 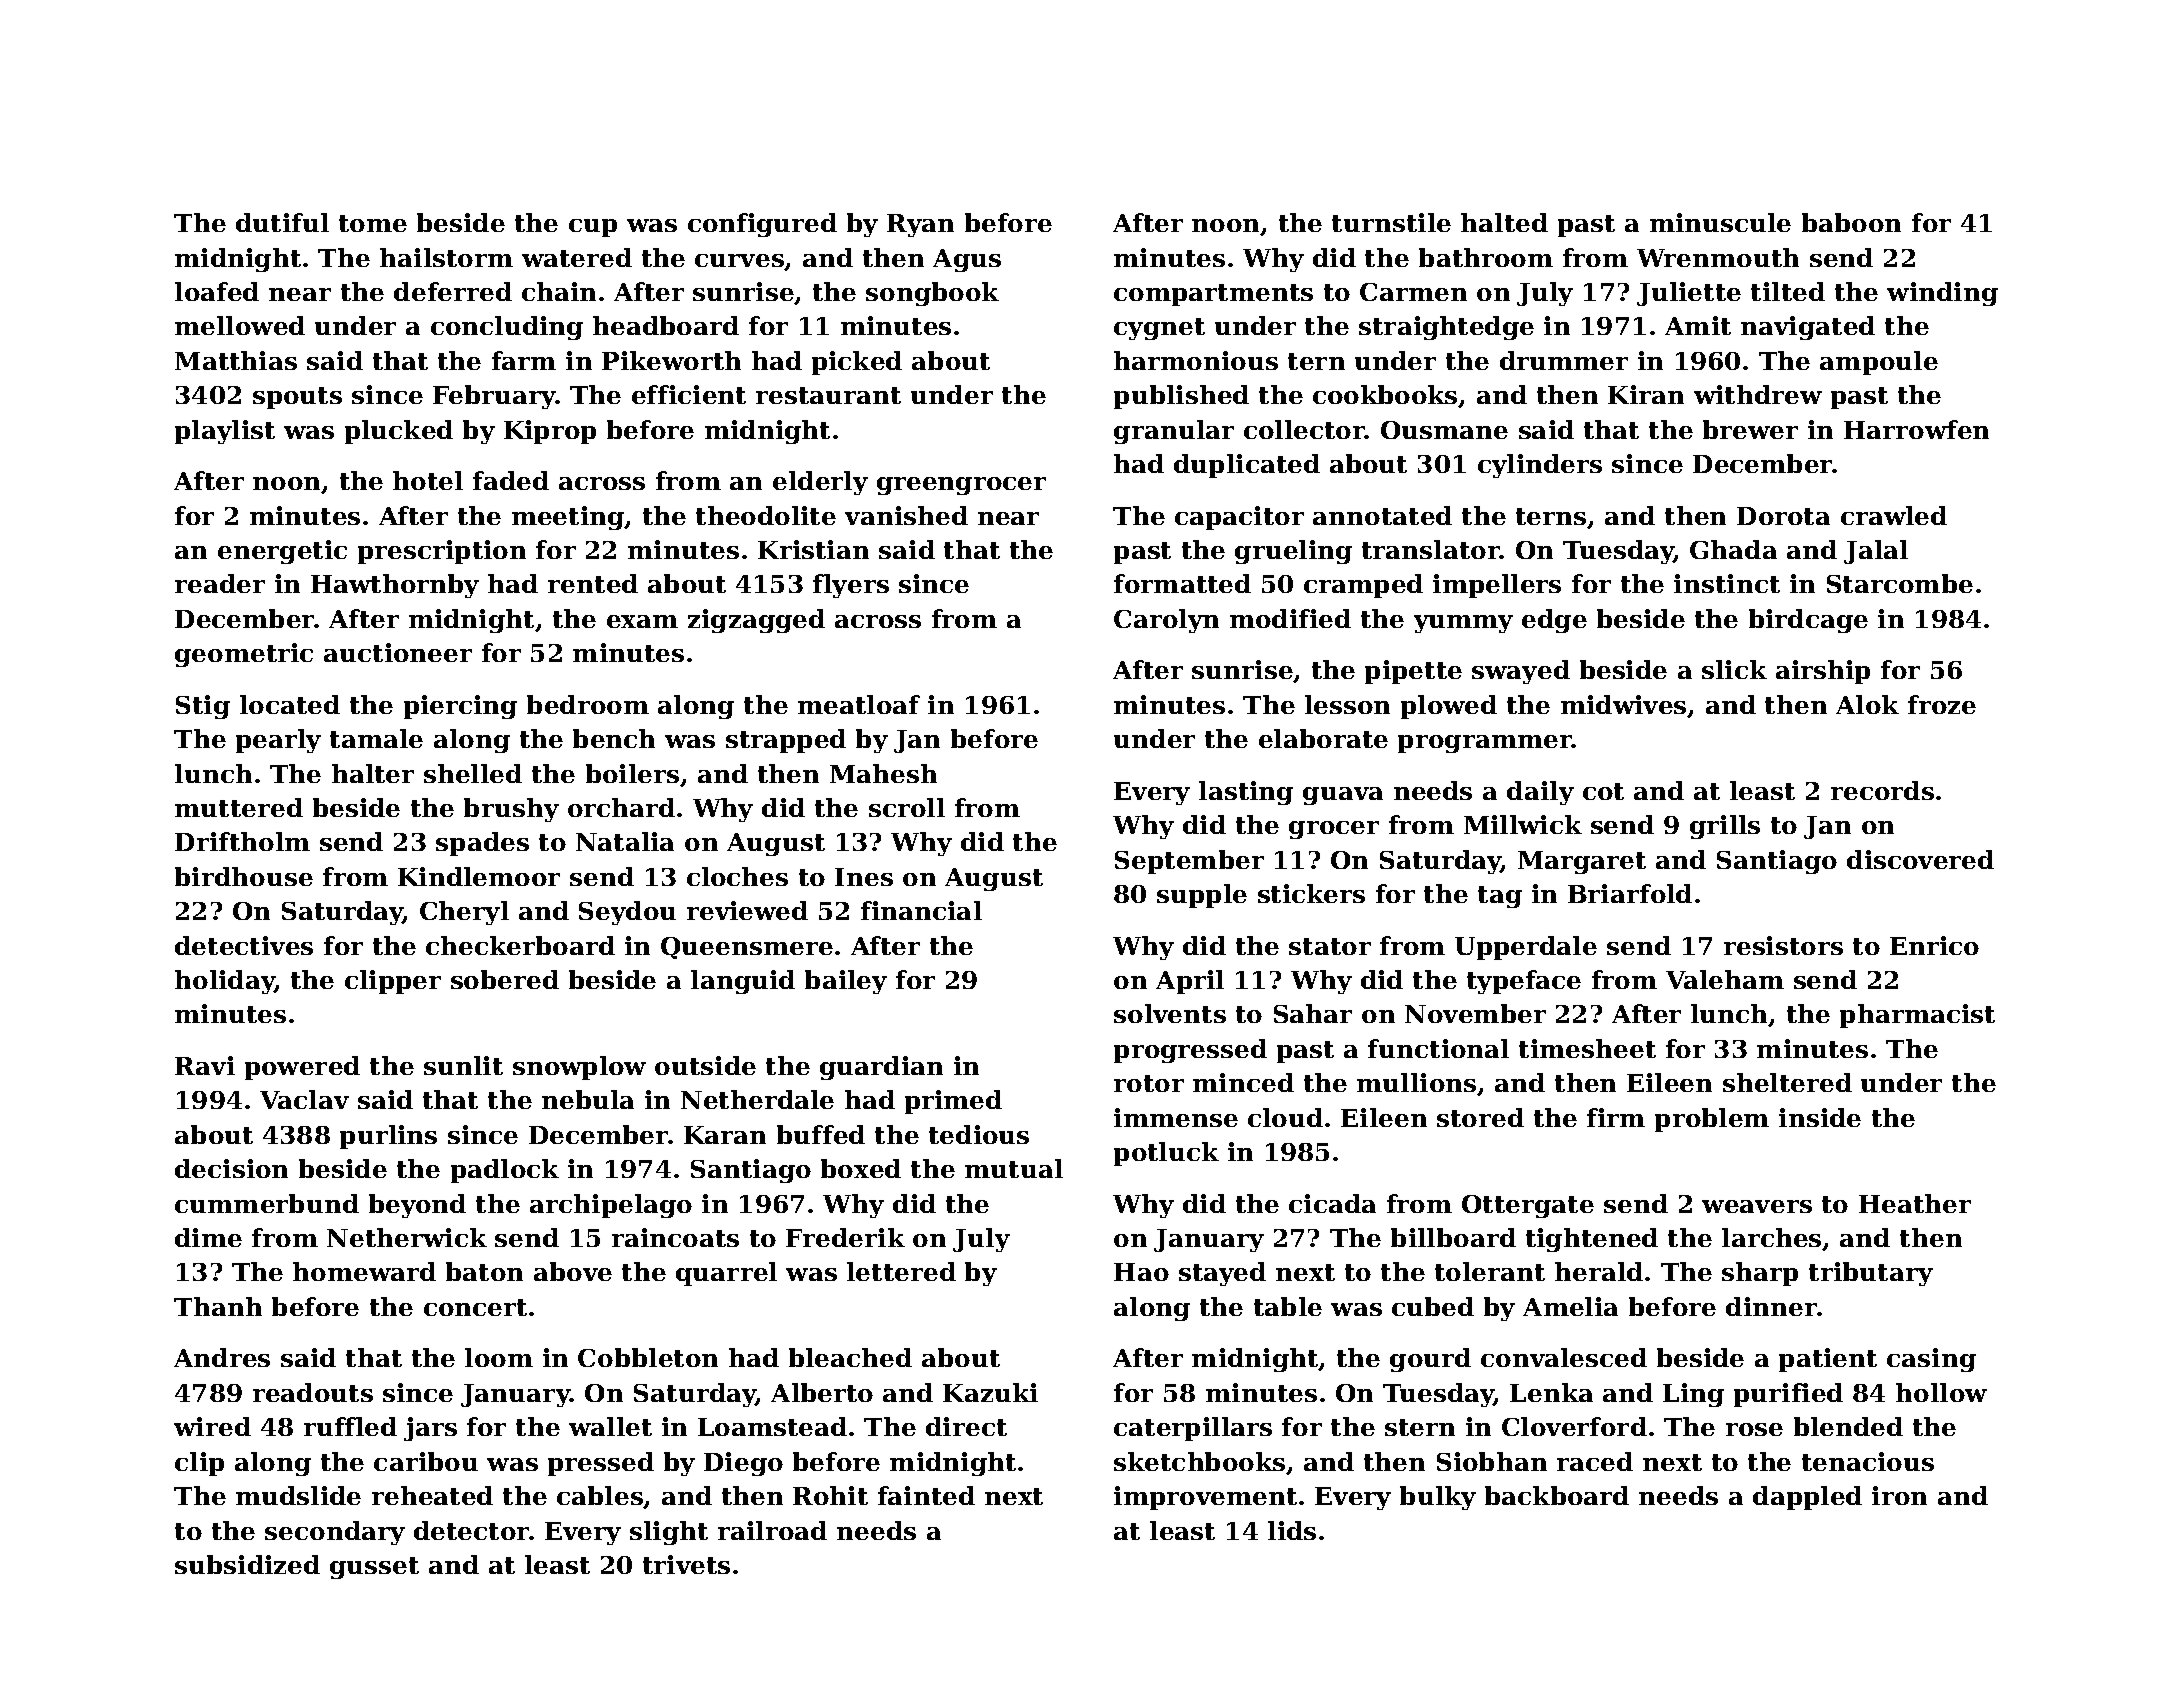 What do you see at coordinates (1915, 1203) in the document?
I see `Heather` at bounding box center [1915, 1203].
